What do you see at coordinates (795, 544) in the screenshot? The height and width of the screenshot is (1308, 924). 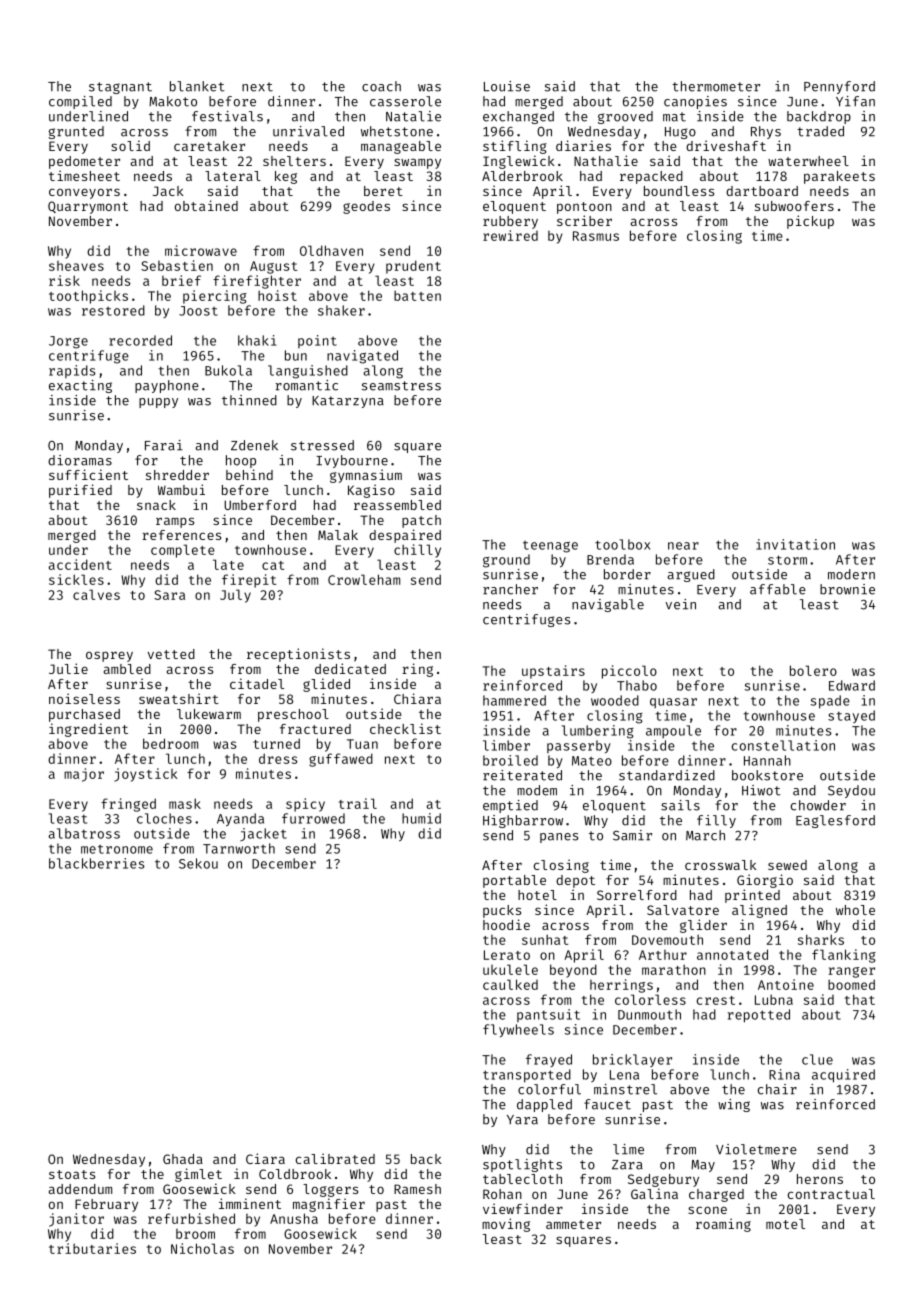 I see `invitation` at bounding box center [795, 544].
